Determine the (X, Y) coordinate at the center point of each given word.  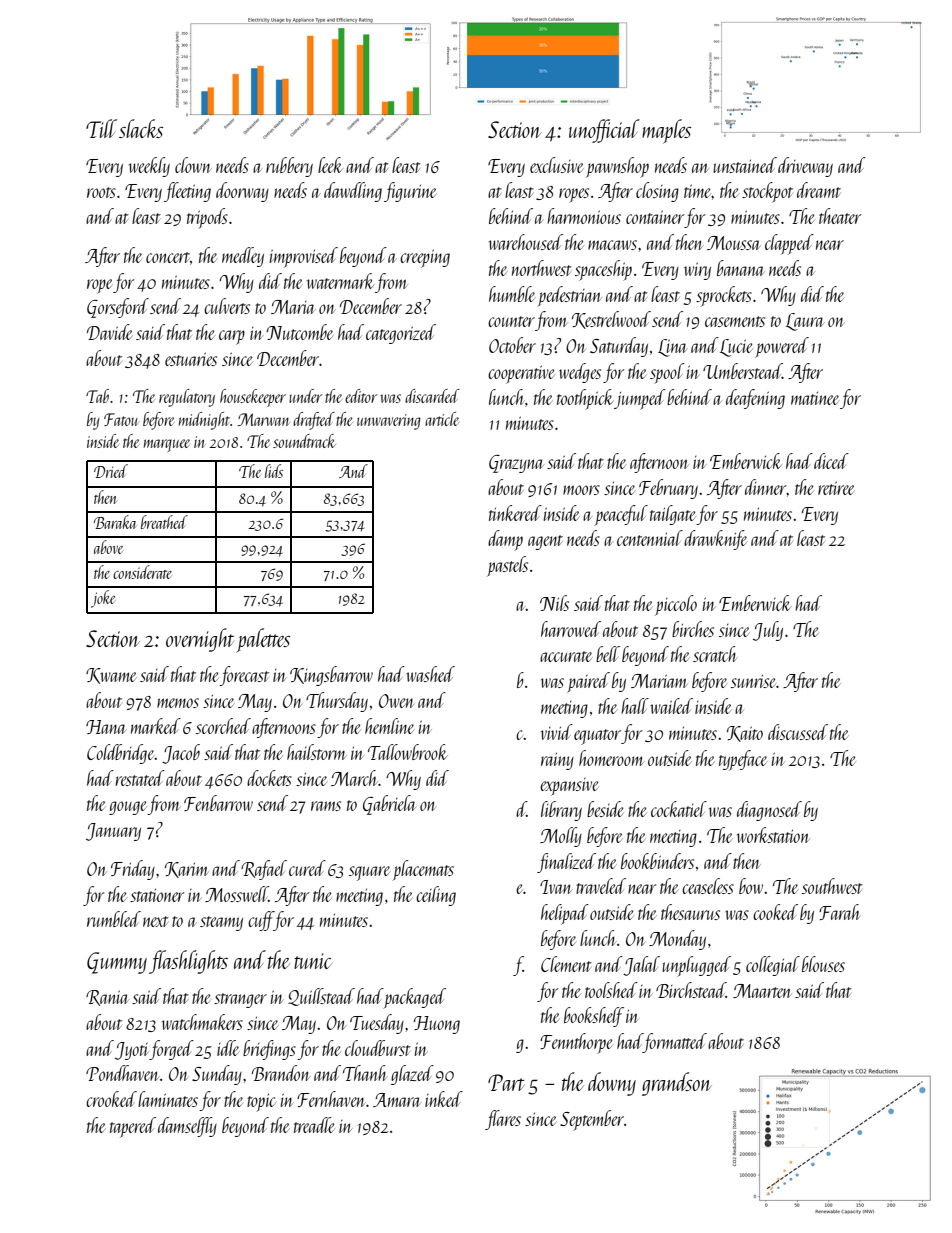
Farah (840, 912)
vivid (557, 732)
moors (581, 490)
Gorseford (118, 308)
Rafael (264, 870)
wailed (671, 706)
